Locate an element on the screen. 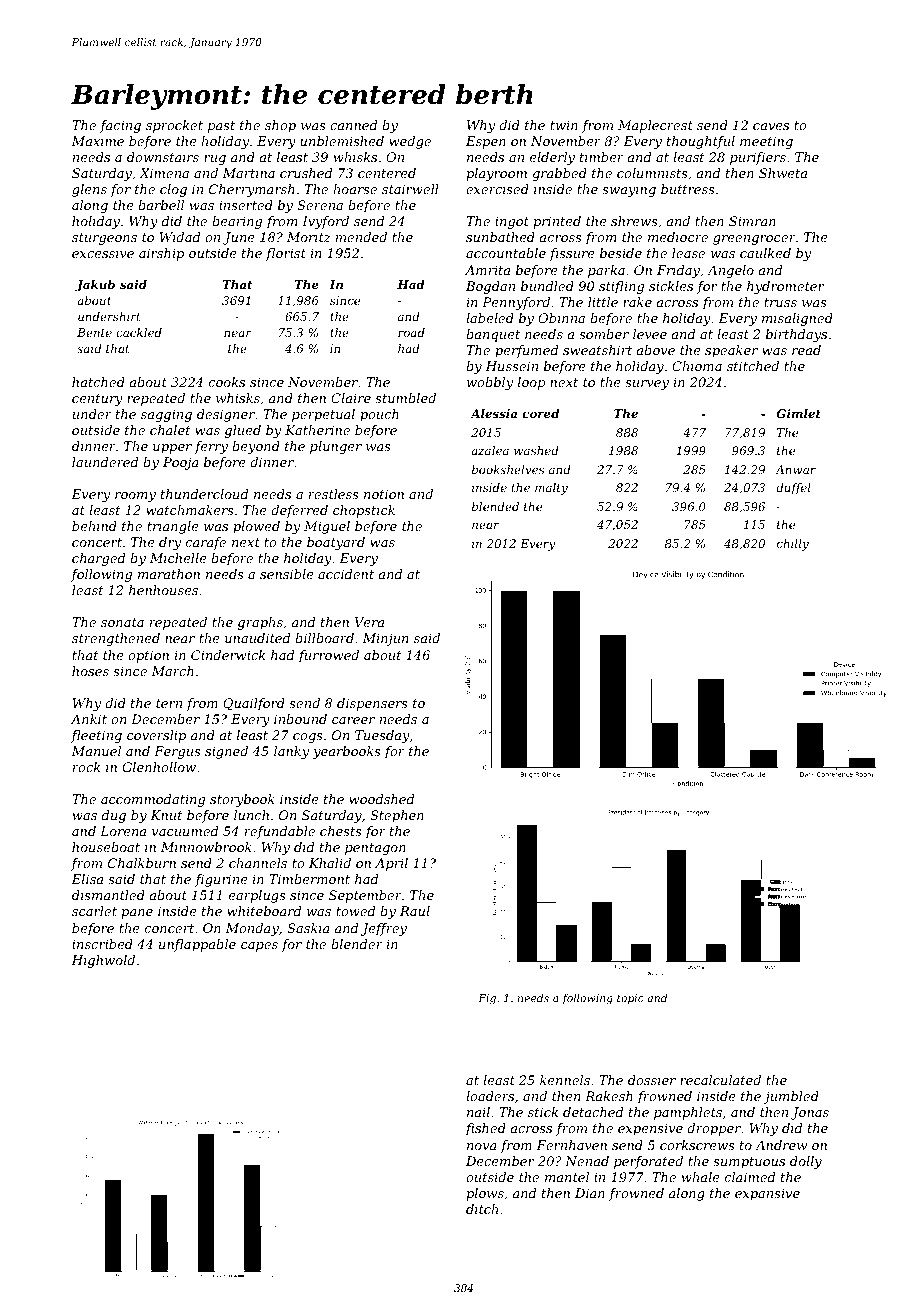  canned is located at coordinates (353, 125).
